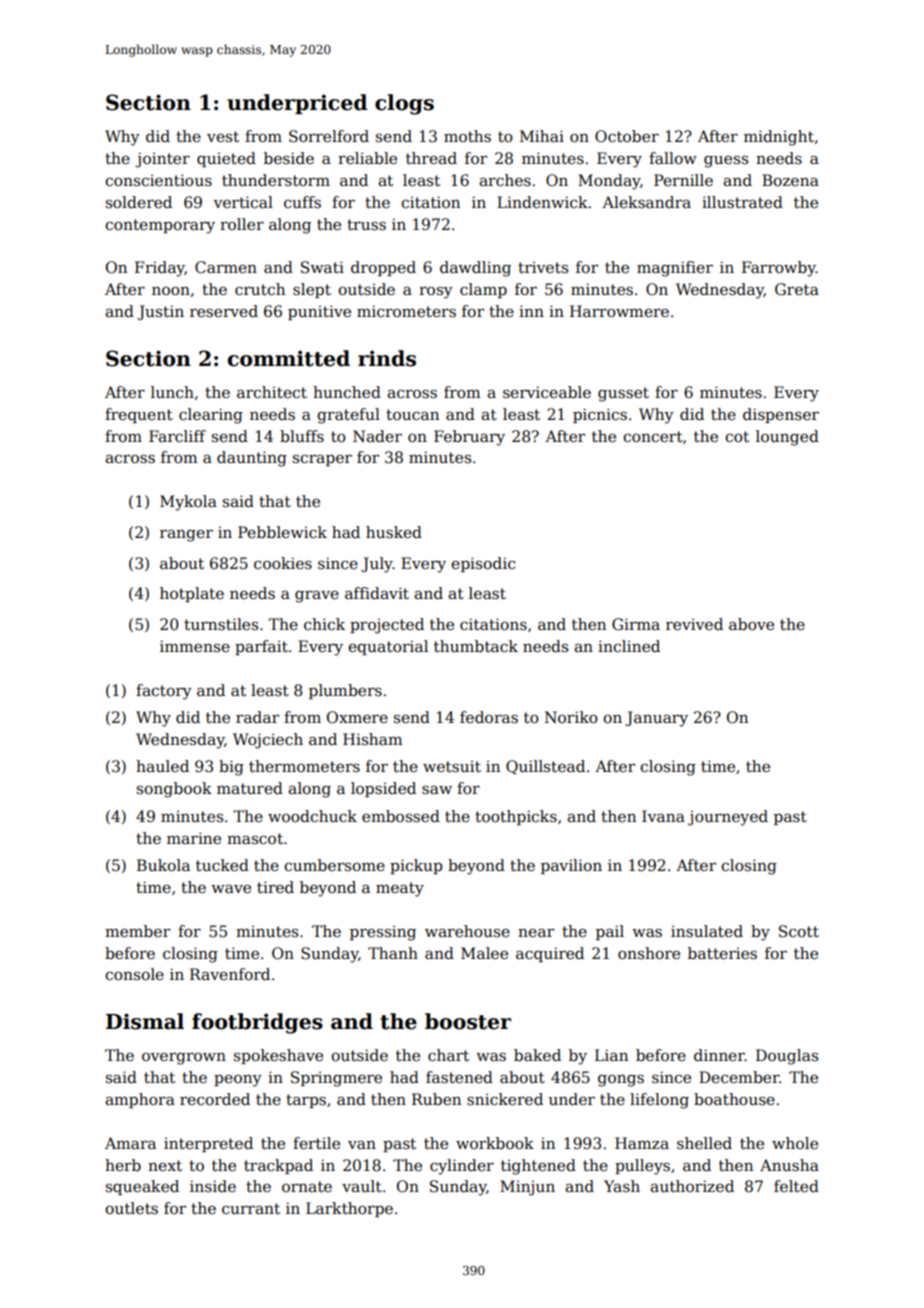  What do you see at coordinates (223, 137) in the screenshot?
I see `vest` at bounding box center [223, 137].
